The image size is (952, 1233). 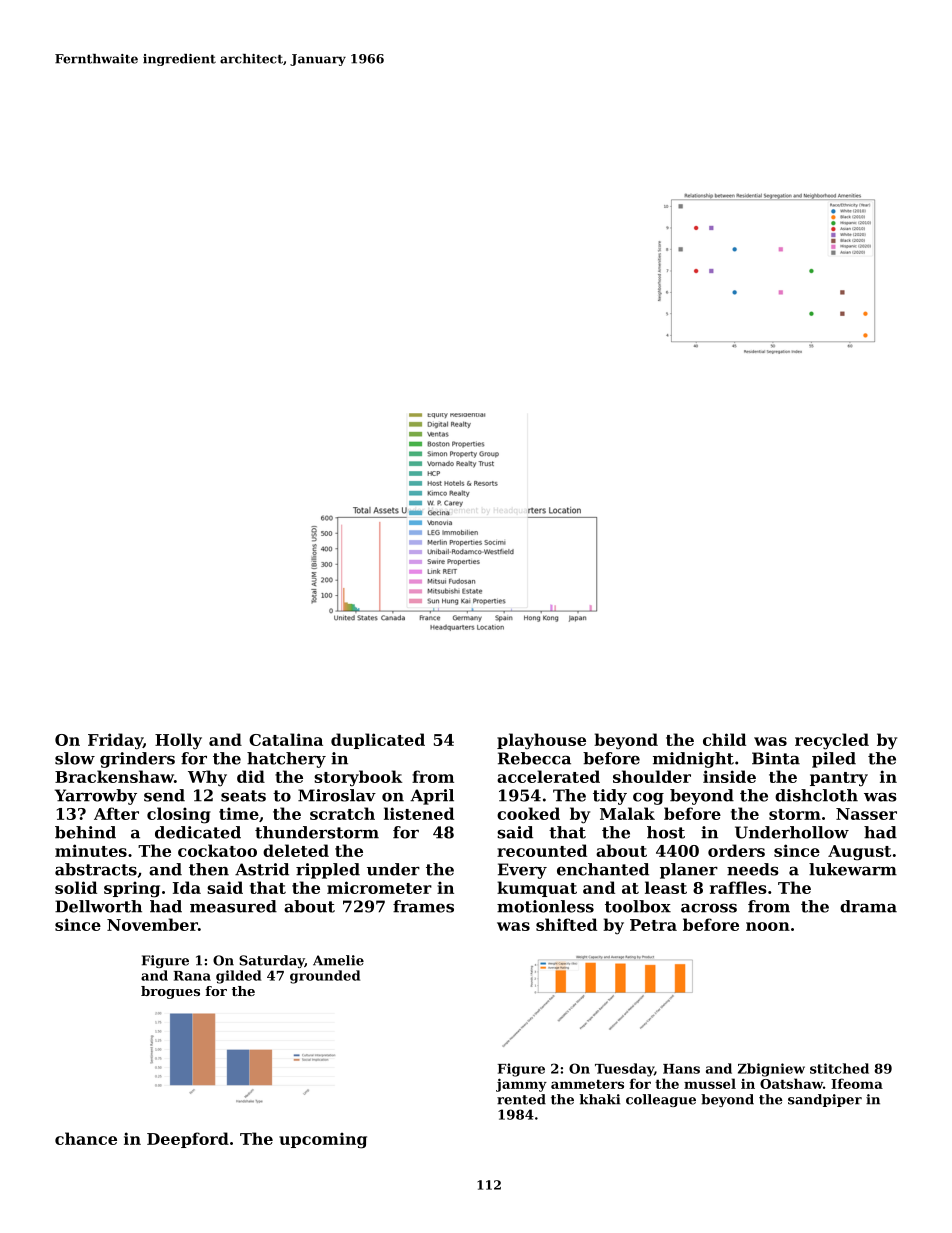 What do you see at coordinates (724, 739) in the screenshot?
I see `child` at bounding box center [724, 739].
